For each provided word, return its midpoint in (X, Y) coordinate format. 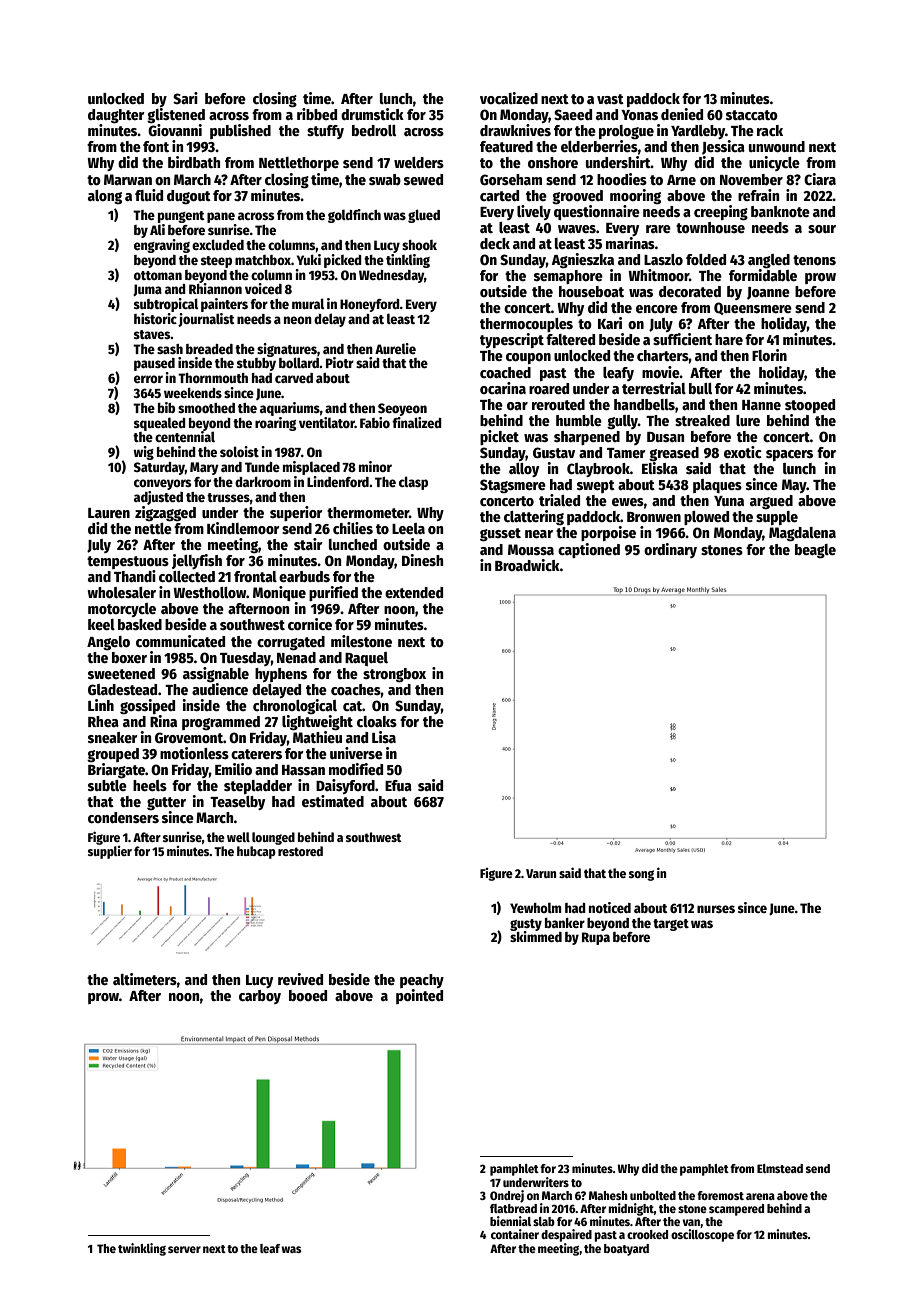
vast (610, 99)
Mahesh (608, 1195)
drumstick (372, 114)
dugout (189, 197)
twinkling (142, 1249)
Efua (398, 785)
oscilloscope (702, 1235)
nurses (716, 909)
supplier (110, 852)
